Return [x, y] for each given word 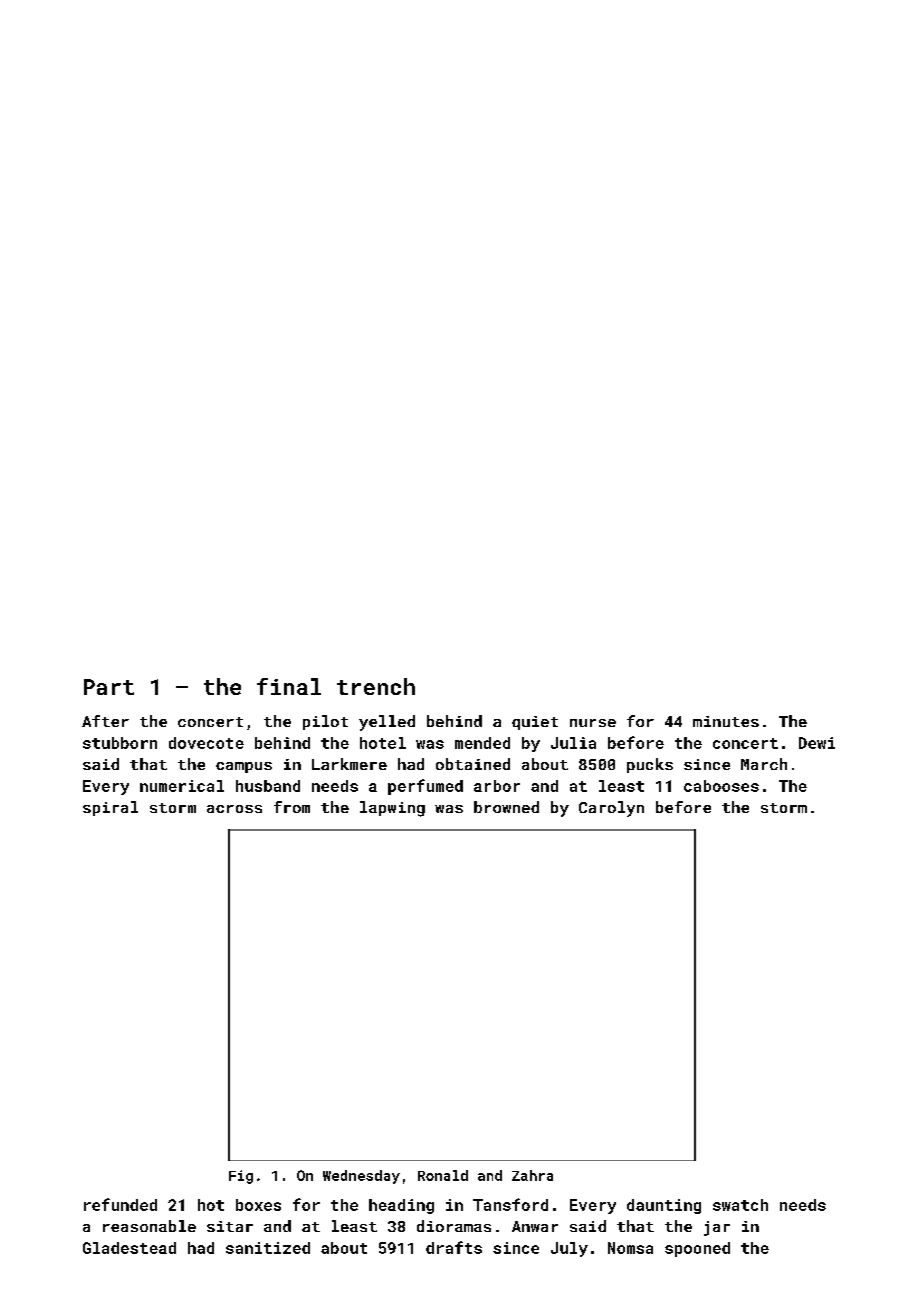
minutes [726, 721]
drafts [454, 1247]
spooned [697, 1249]
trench [376, 686]
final [289, 686]
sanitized [268, 1248]
